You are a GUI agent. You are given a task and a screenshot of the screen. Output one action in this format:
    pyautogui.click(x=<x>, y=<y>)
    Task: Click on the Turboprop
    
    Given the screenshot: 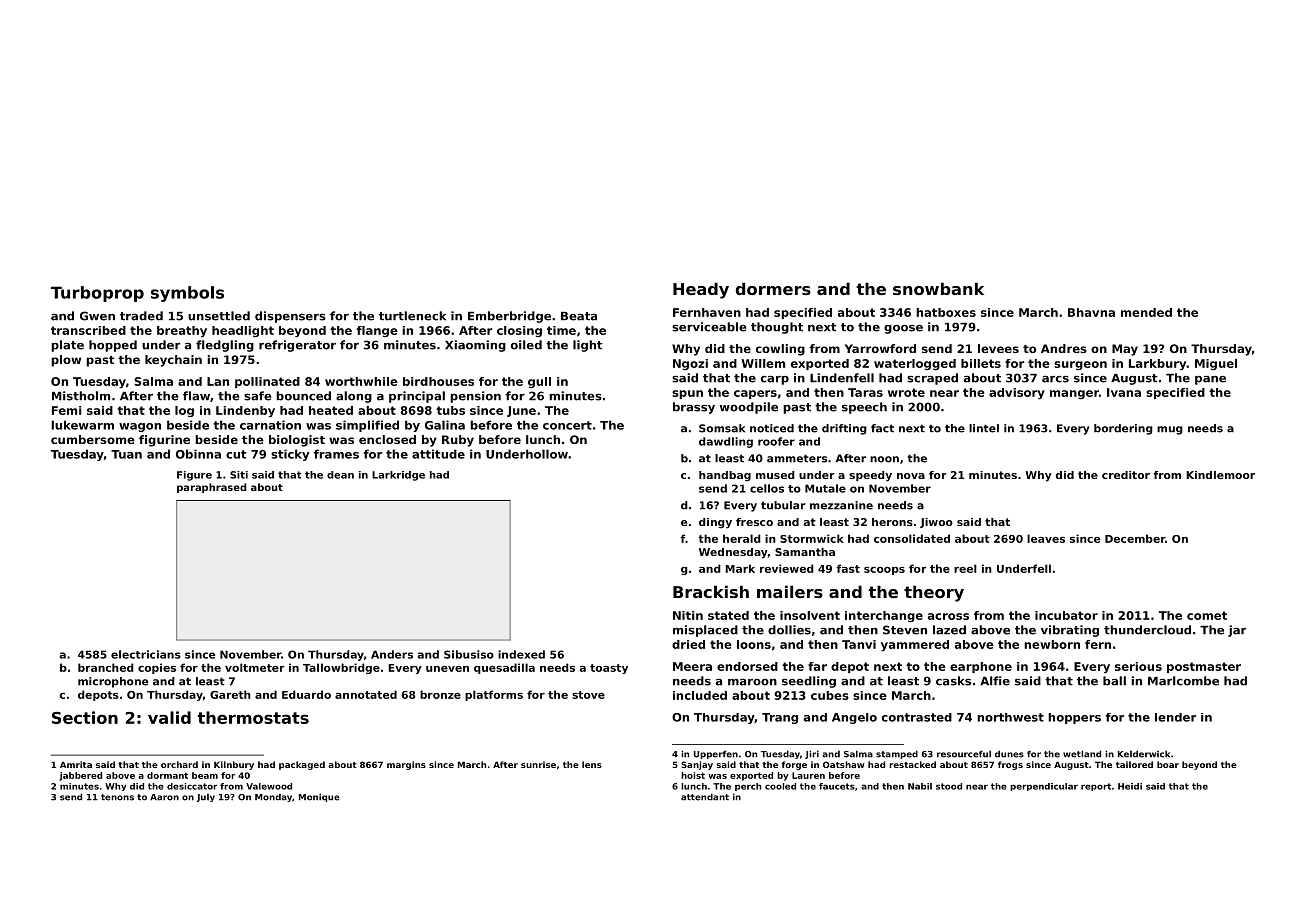 What is the action you would take?
    pyautogui.click(x=97, y=294)
